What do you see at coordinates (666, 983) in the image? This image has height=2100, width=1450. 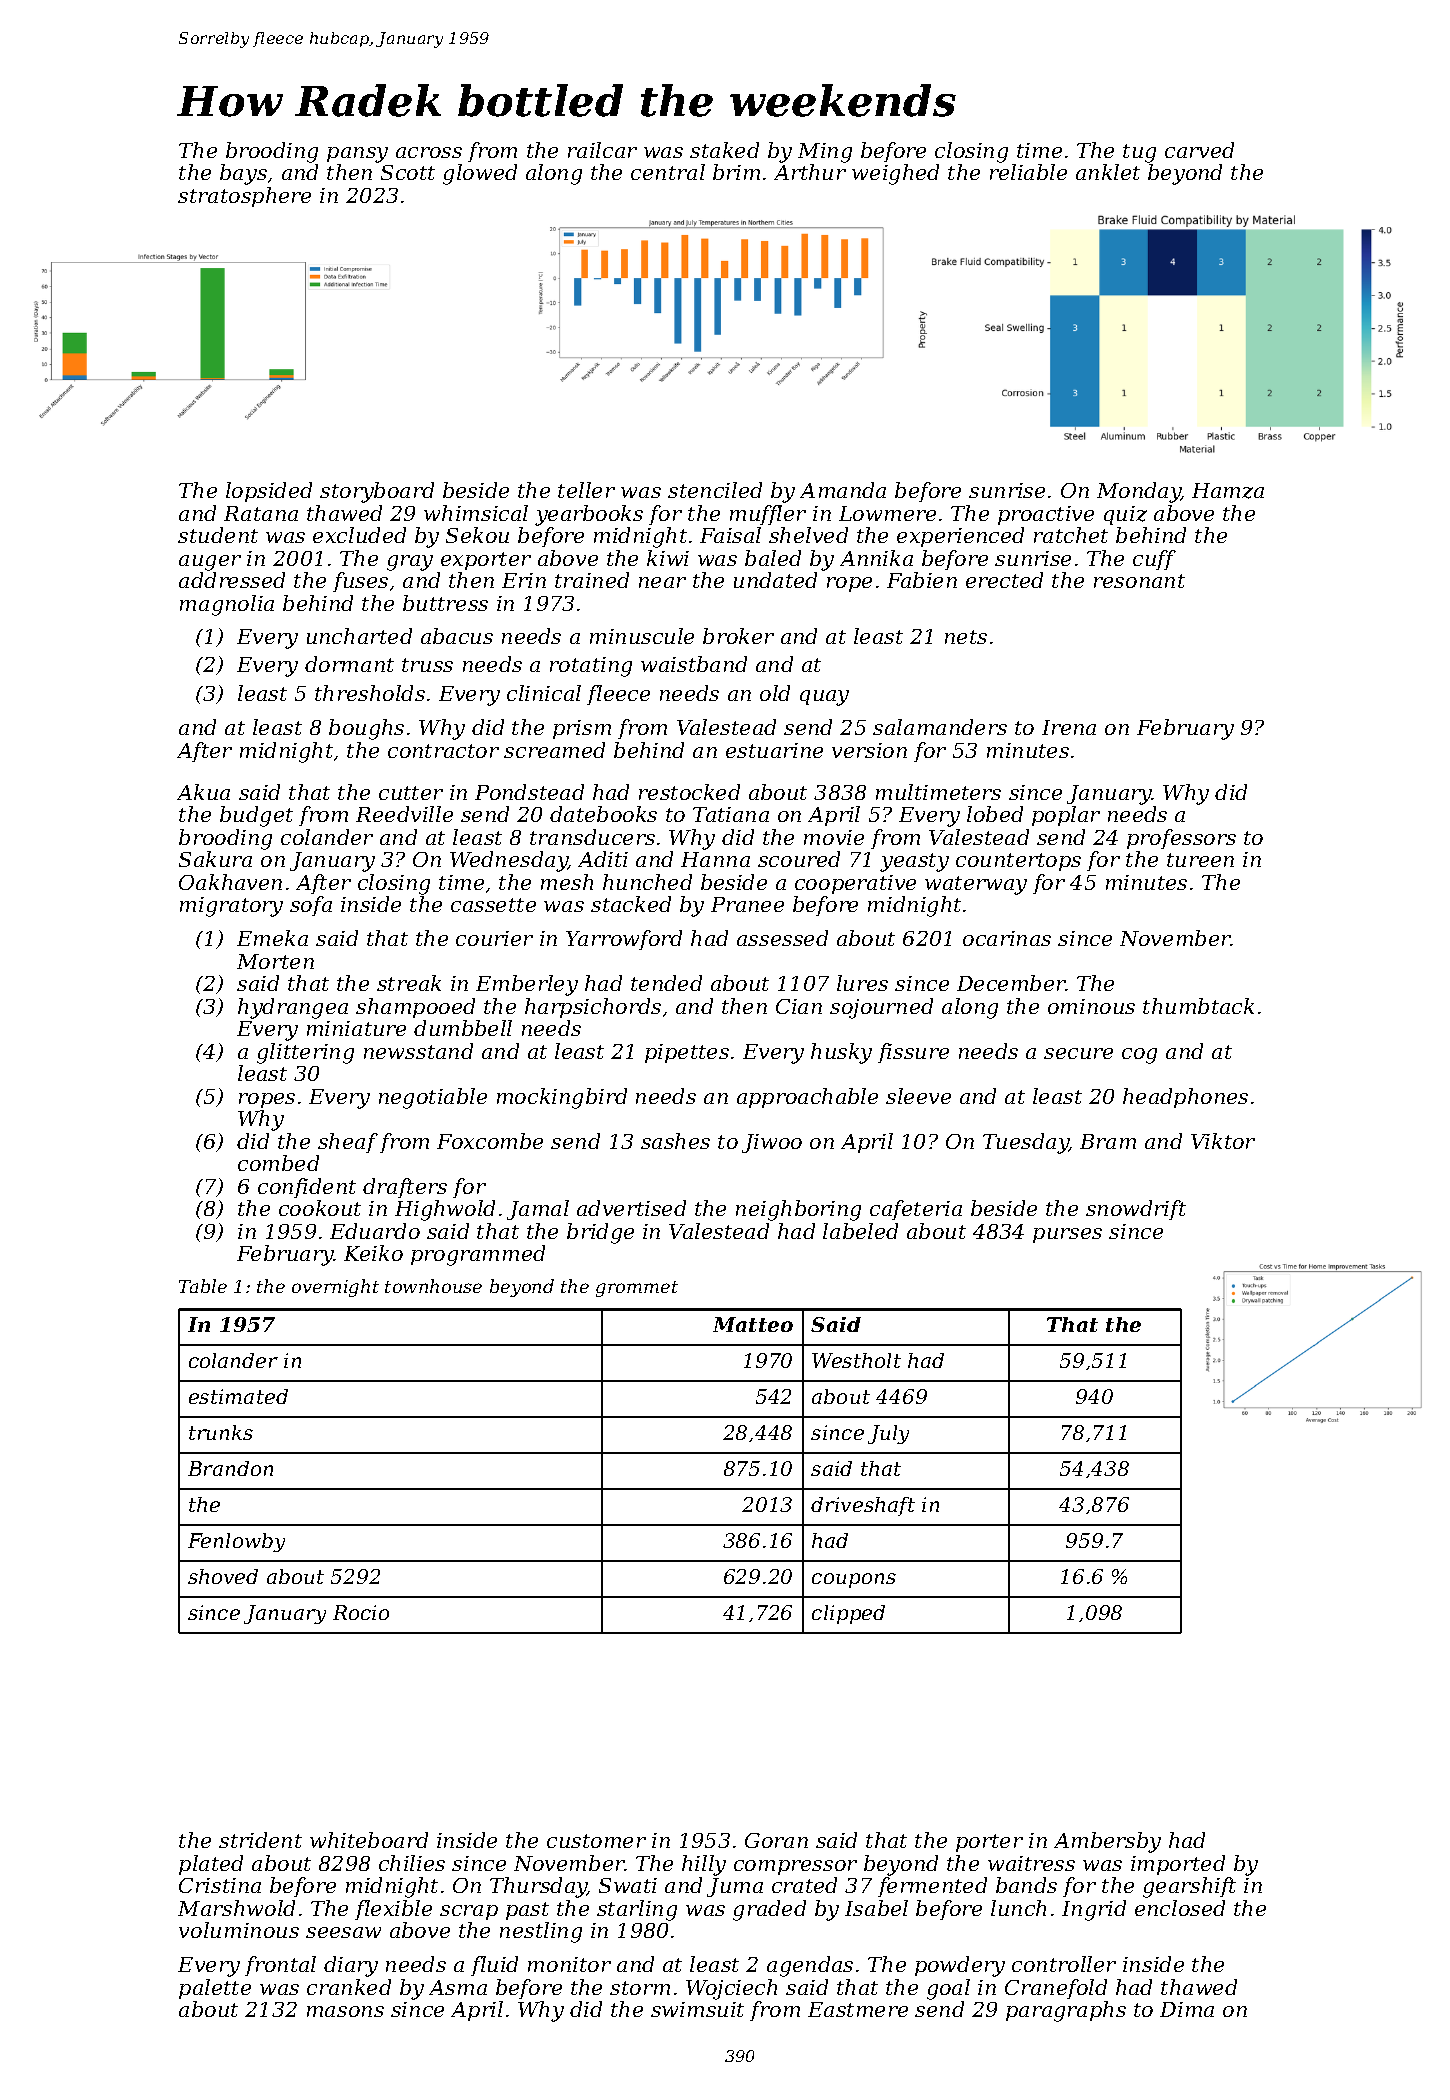 I see `tended` at bounding box center [666, 983].
